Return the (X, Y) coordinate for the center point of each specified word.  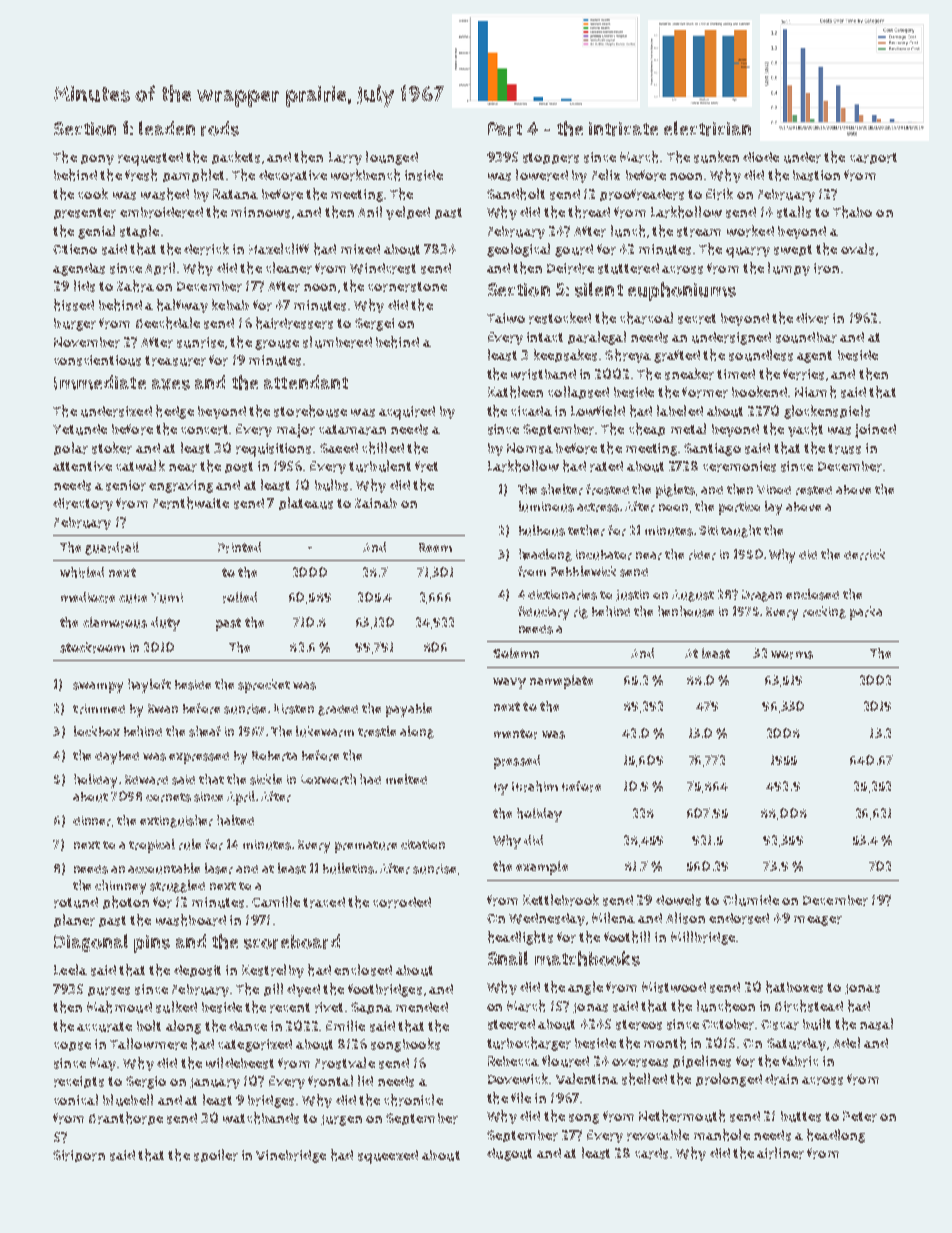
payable (409, 710)
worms (792, 655)
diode (761, 157)
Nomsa (530, 448)
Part (505, 129)
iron (826, 268)
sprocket (264, 686)
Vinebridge (291, 1156)
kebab (230, 304)
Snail (508, 958)
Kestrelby (273, 971)
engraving (181, 486)
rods (220, 128)
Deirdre (570, 268)
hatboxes (794, 987)
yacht (805, 430)
